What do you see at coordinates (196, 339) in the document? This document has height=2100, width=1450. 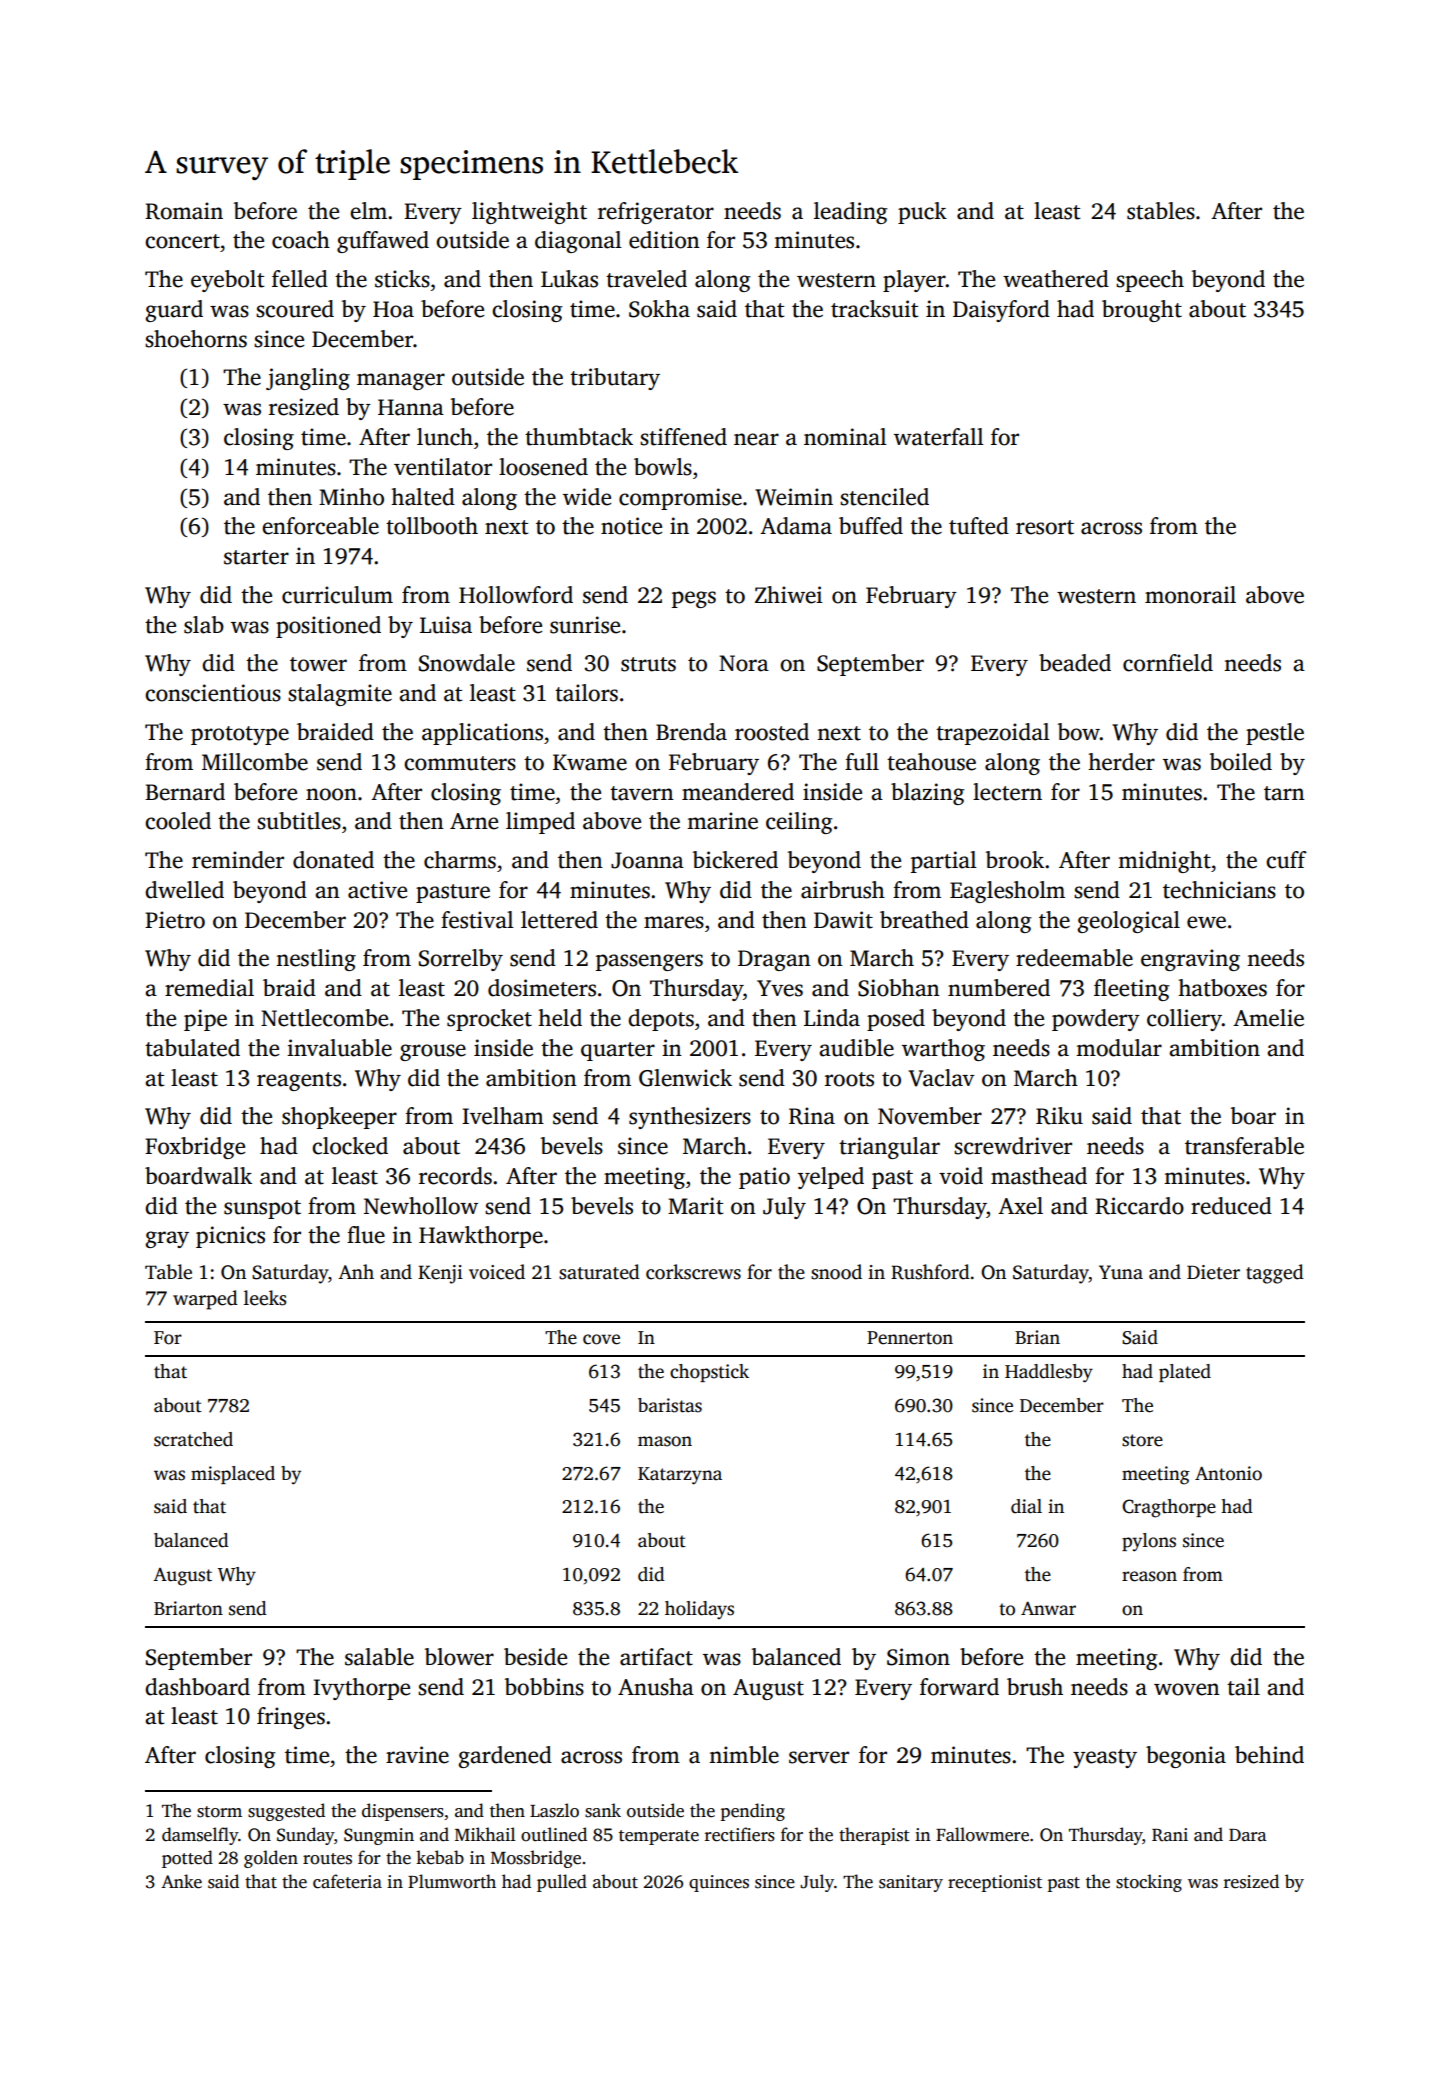 I see `shoehorns` at bounding box center [196, 339].
